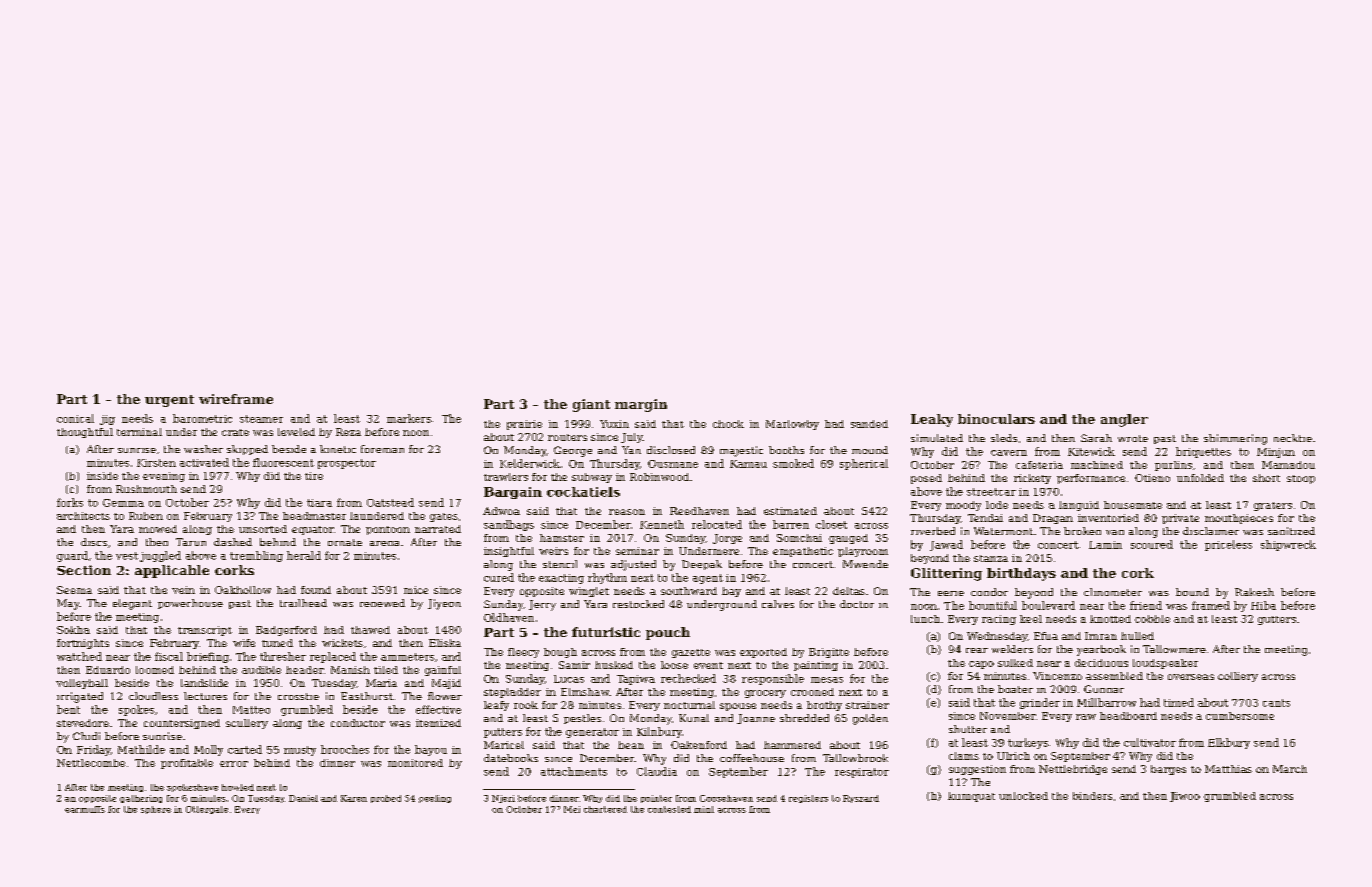 The width and height of the document is (1372, 887). Describe the element at coordinates (1174, 649) in the document. I see `Tallowmere` at that location.
